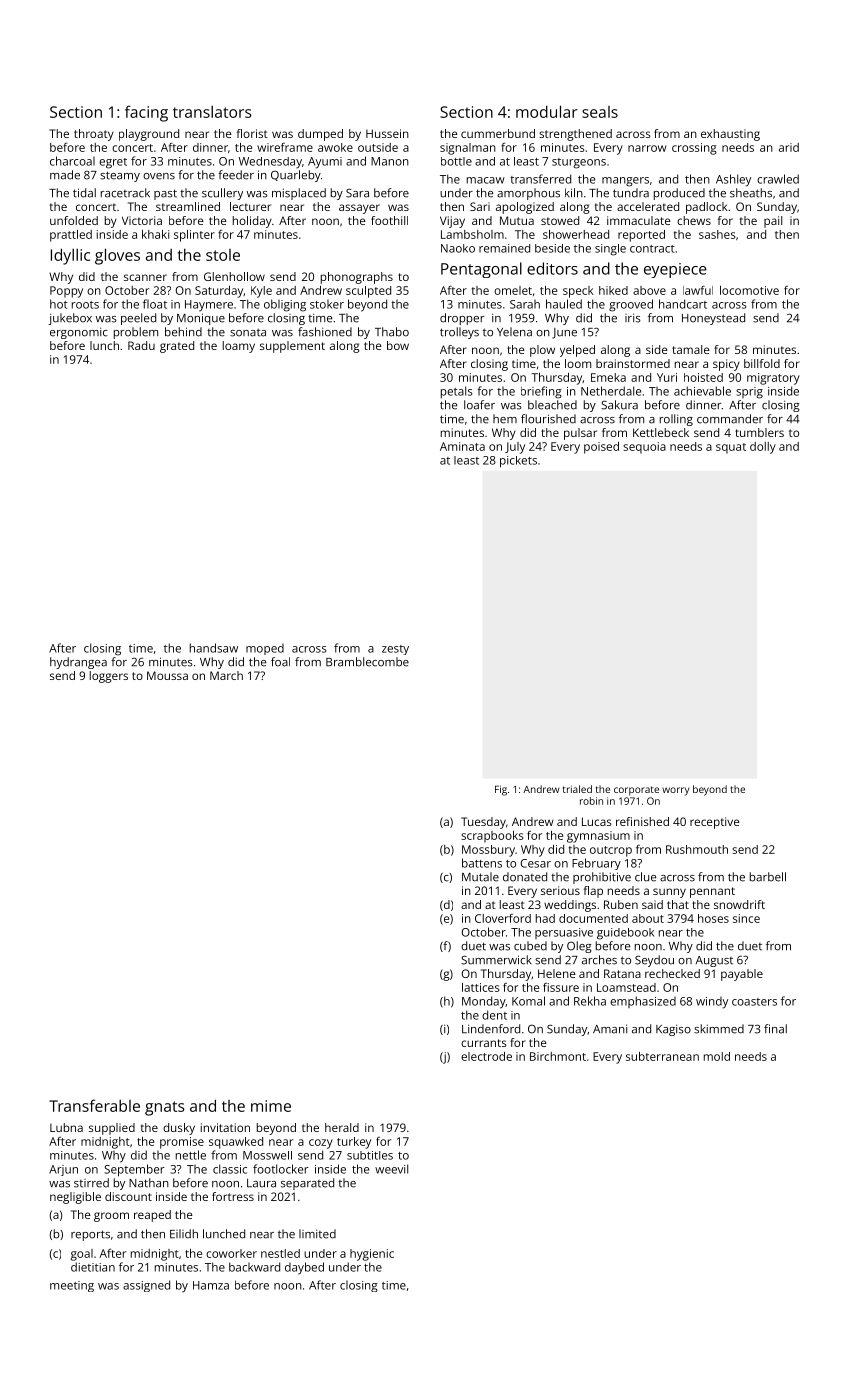  I want to click on guidebook, so click(625, 934).
